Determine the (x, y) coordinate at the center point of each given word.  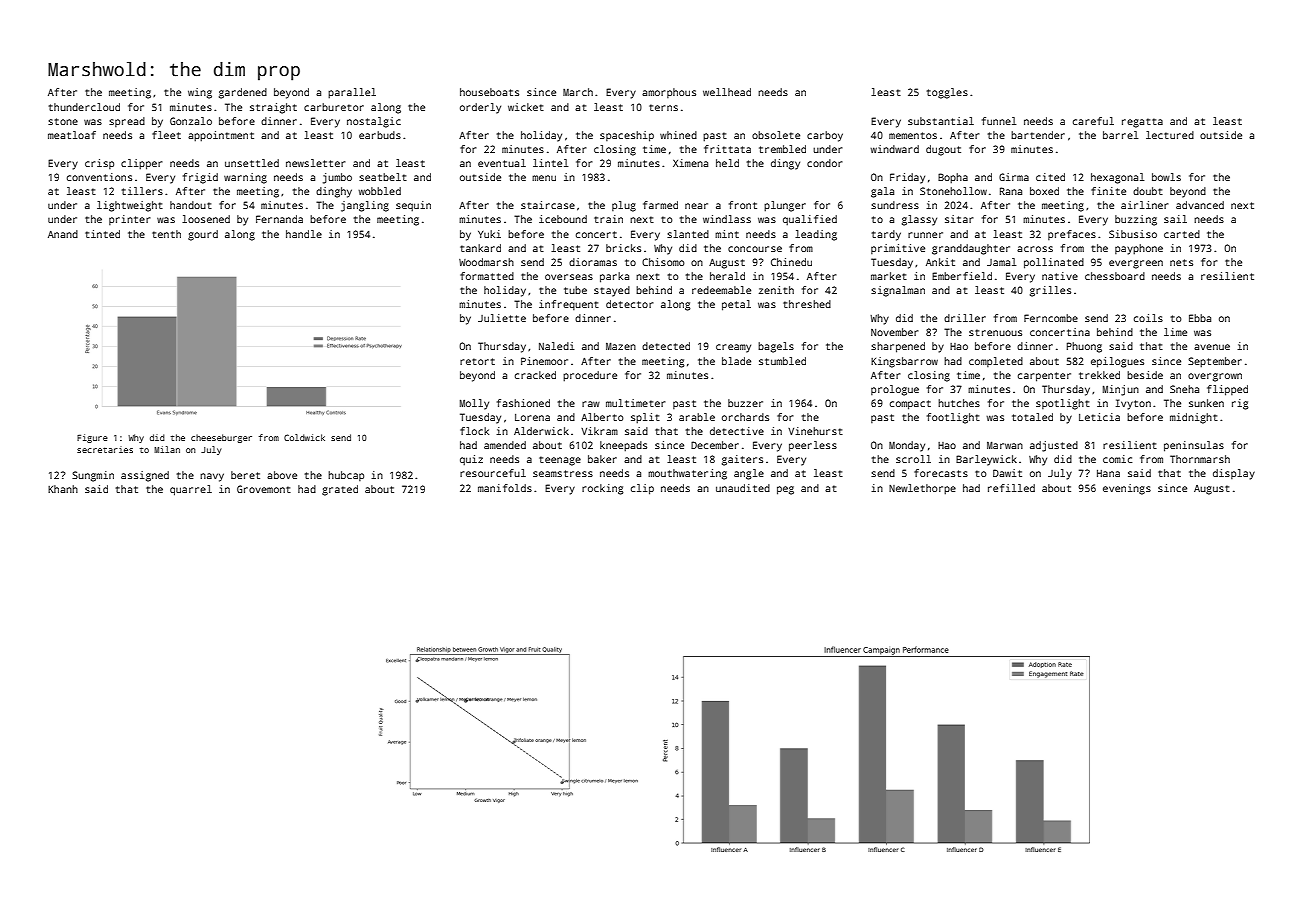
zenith (776, 290)
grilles (1050, 291)
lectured (1170, 135)
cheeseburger (221, 438)
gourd (203, 235)
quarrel (191, 490)
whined (678, 135)
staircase (548, 205)
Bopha (953, 178)
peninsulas (1194, 446)
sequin (413, 206)
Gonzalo (191, 121)
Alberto (602, 417)
